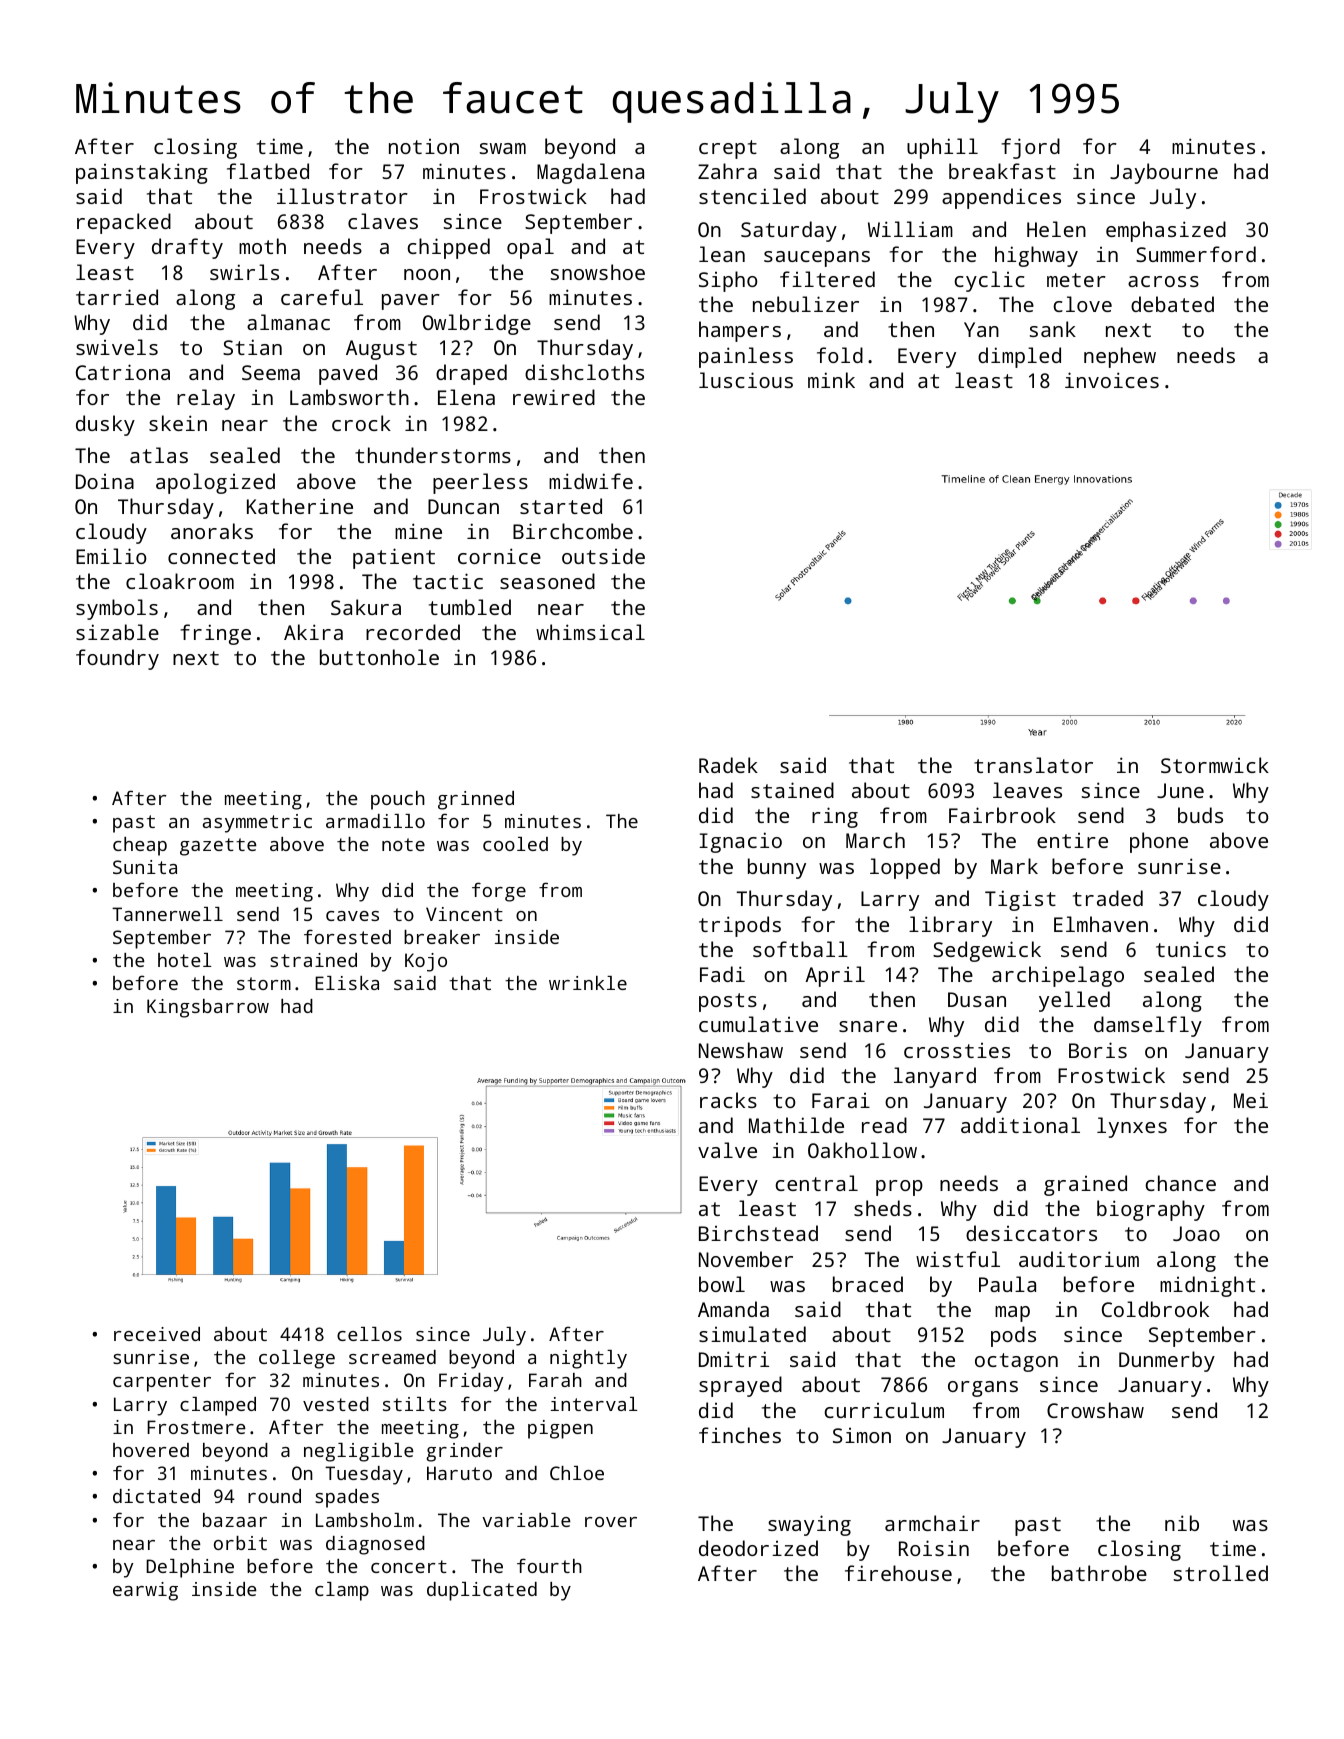 The width and height of the screenshot is (1344, 1739). Describe the element at coordinates (950, 926) in the screenshot. I see `library` at that location.
